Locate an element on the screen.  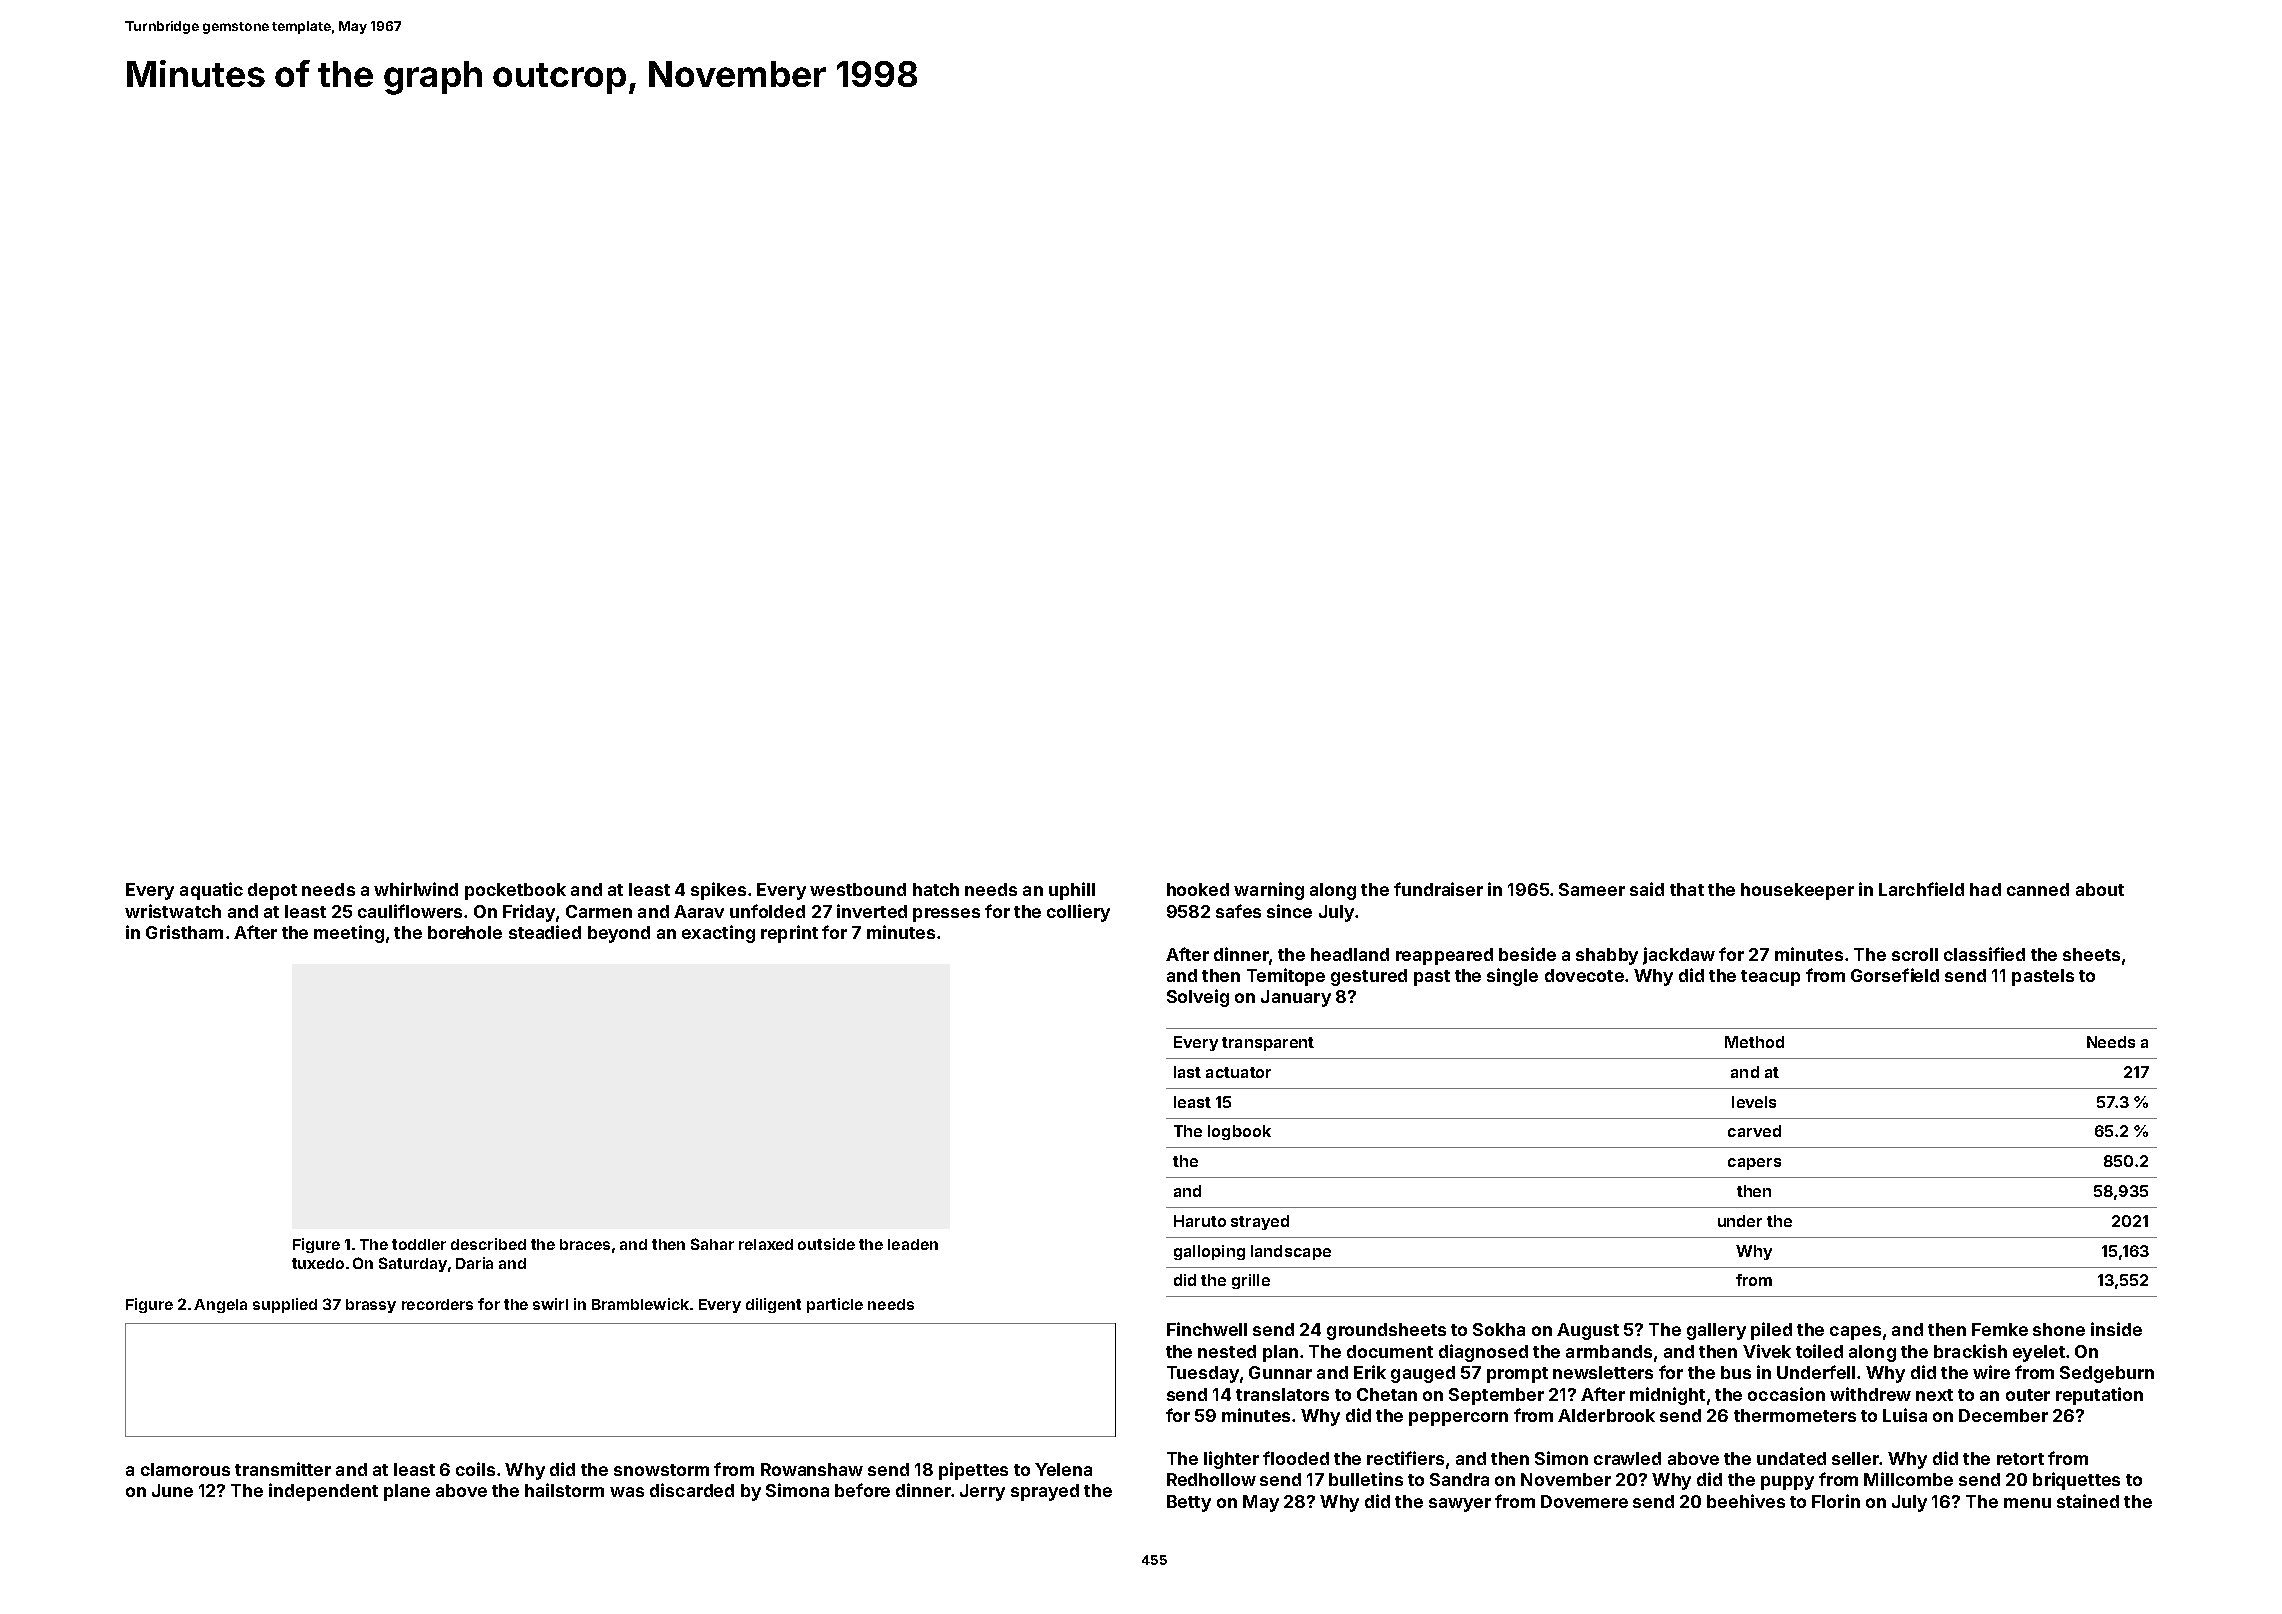
depot is located at coordinates (272, 891).
